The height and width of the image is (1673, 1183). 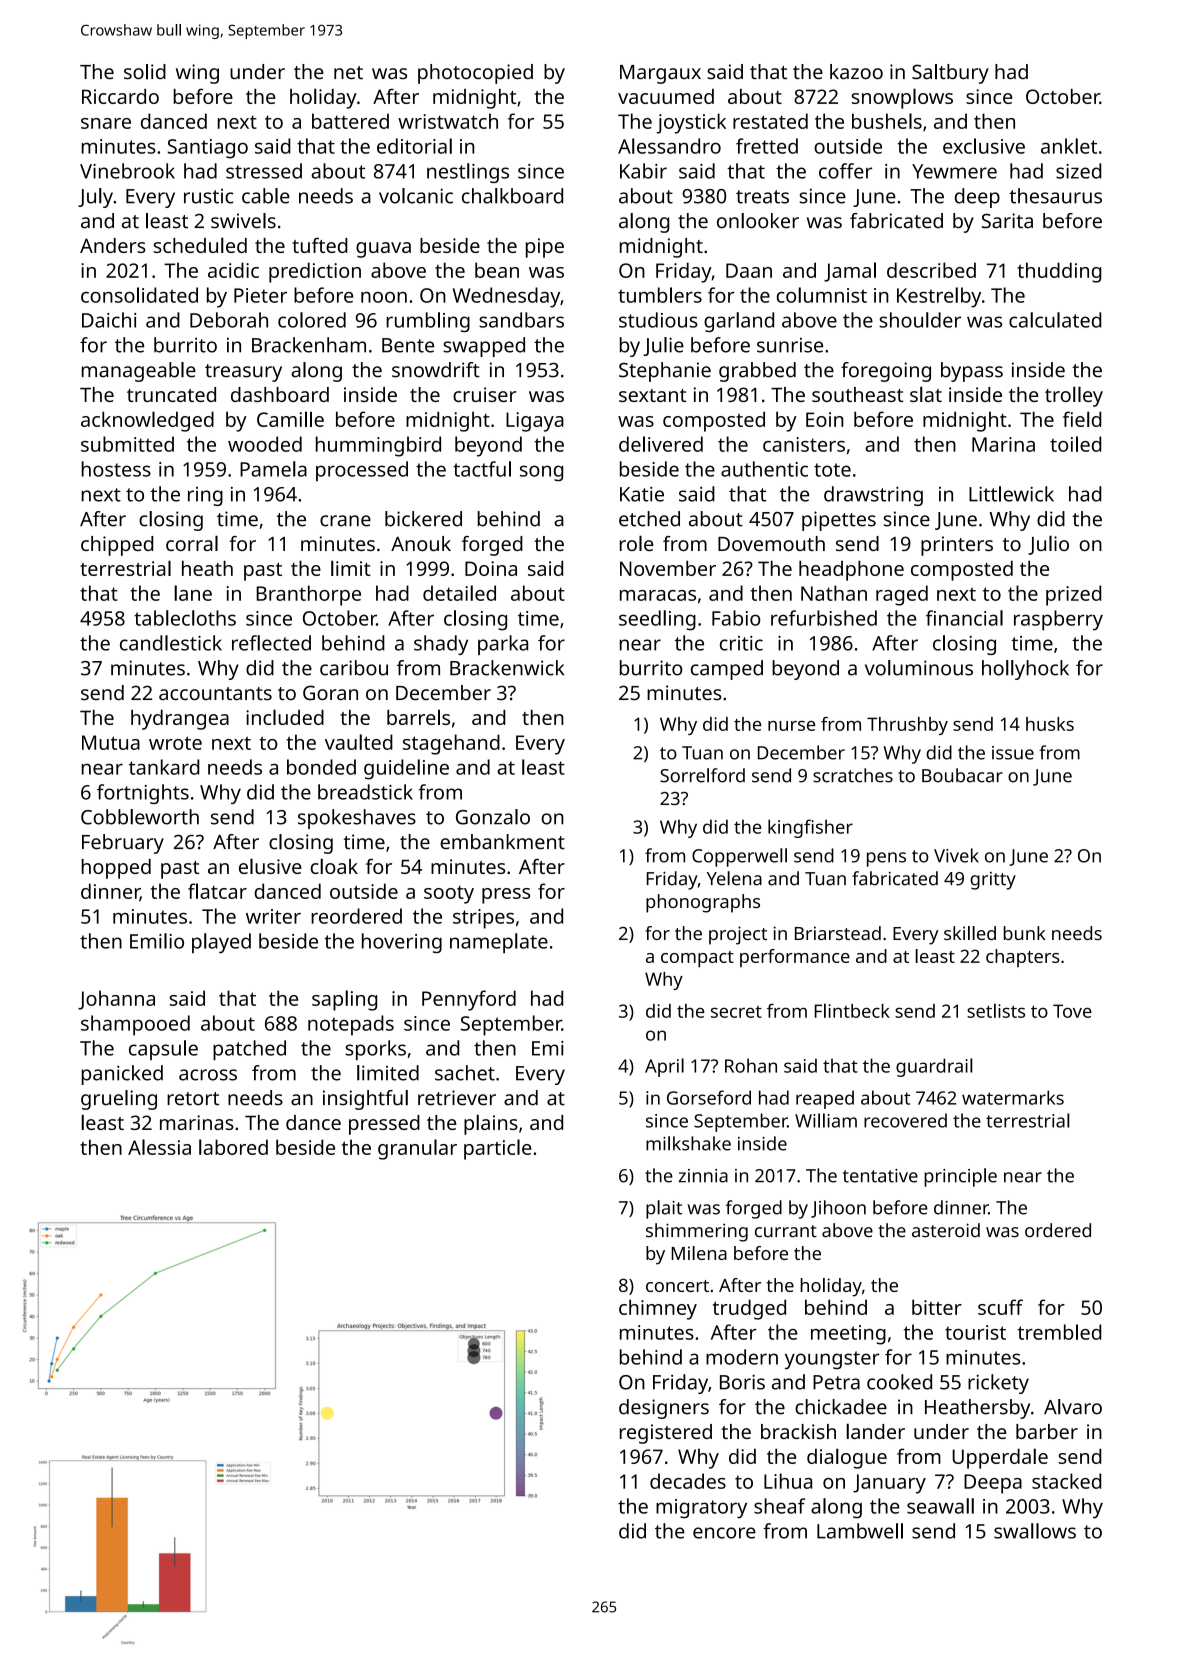 What do you see at coordinates (475, 74) in the image?
I see `photocopied` at bounding box center [475, 74].
